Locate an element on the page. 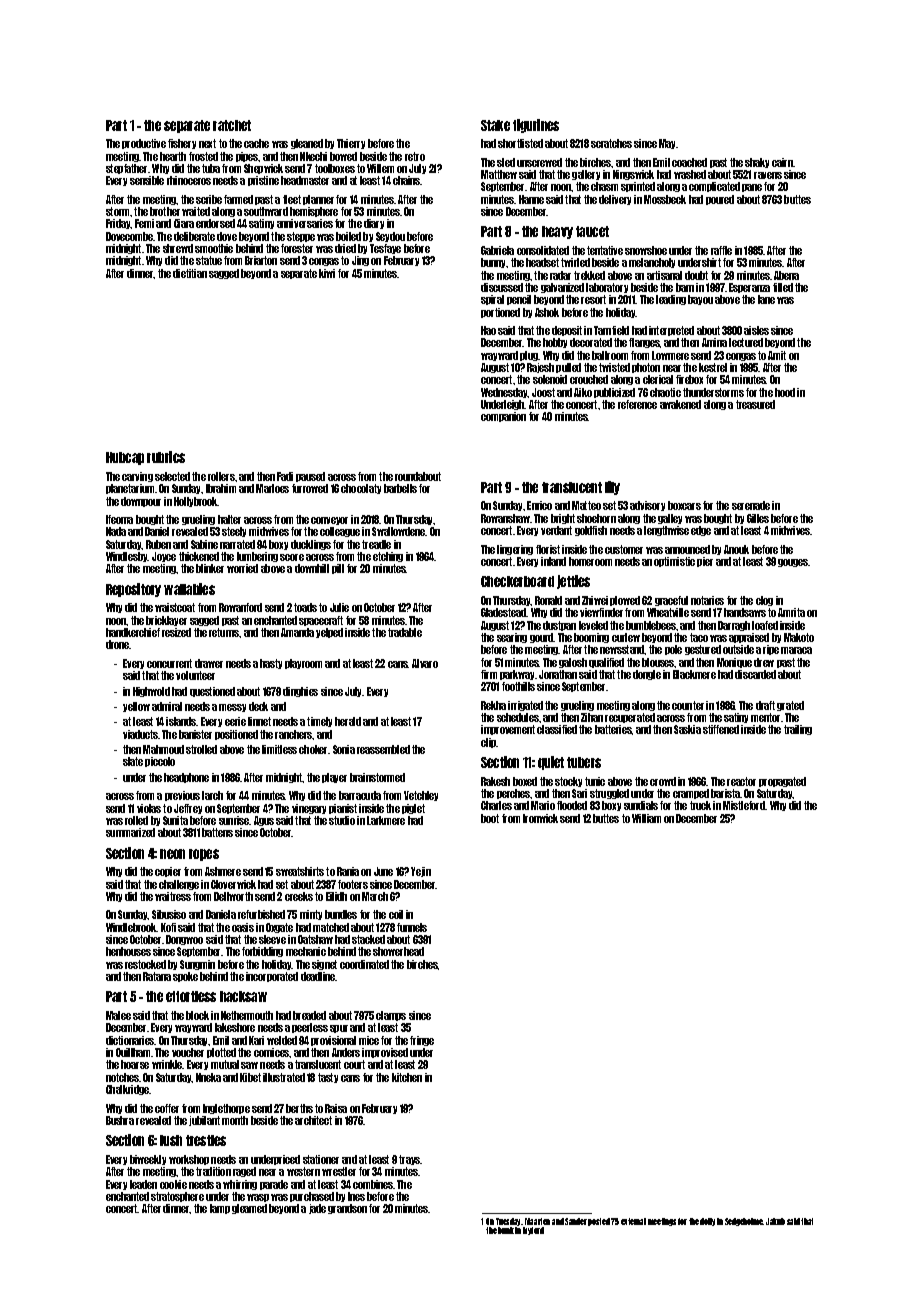  cairn is located at coordinates (782, 162).
